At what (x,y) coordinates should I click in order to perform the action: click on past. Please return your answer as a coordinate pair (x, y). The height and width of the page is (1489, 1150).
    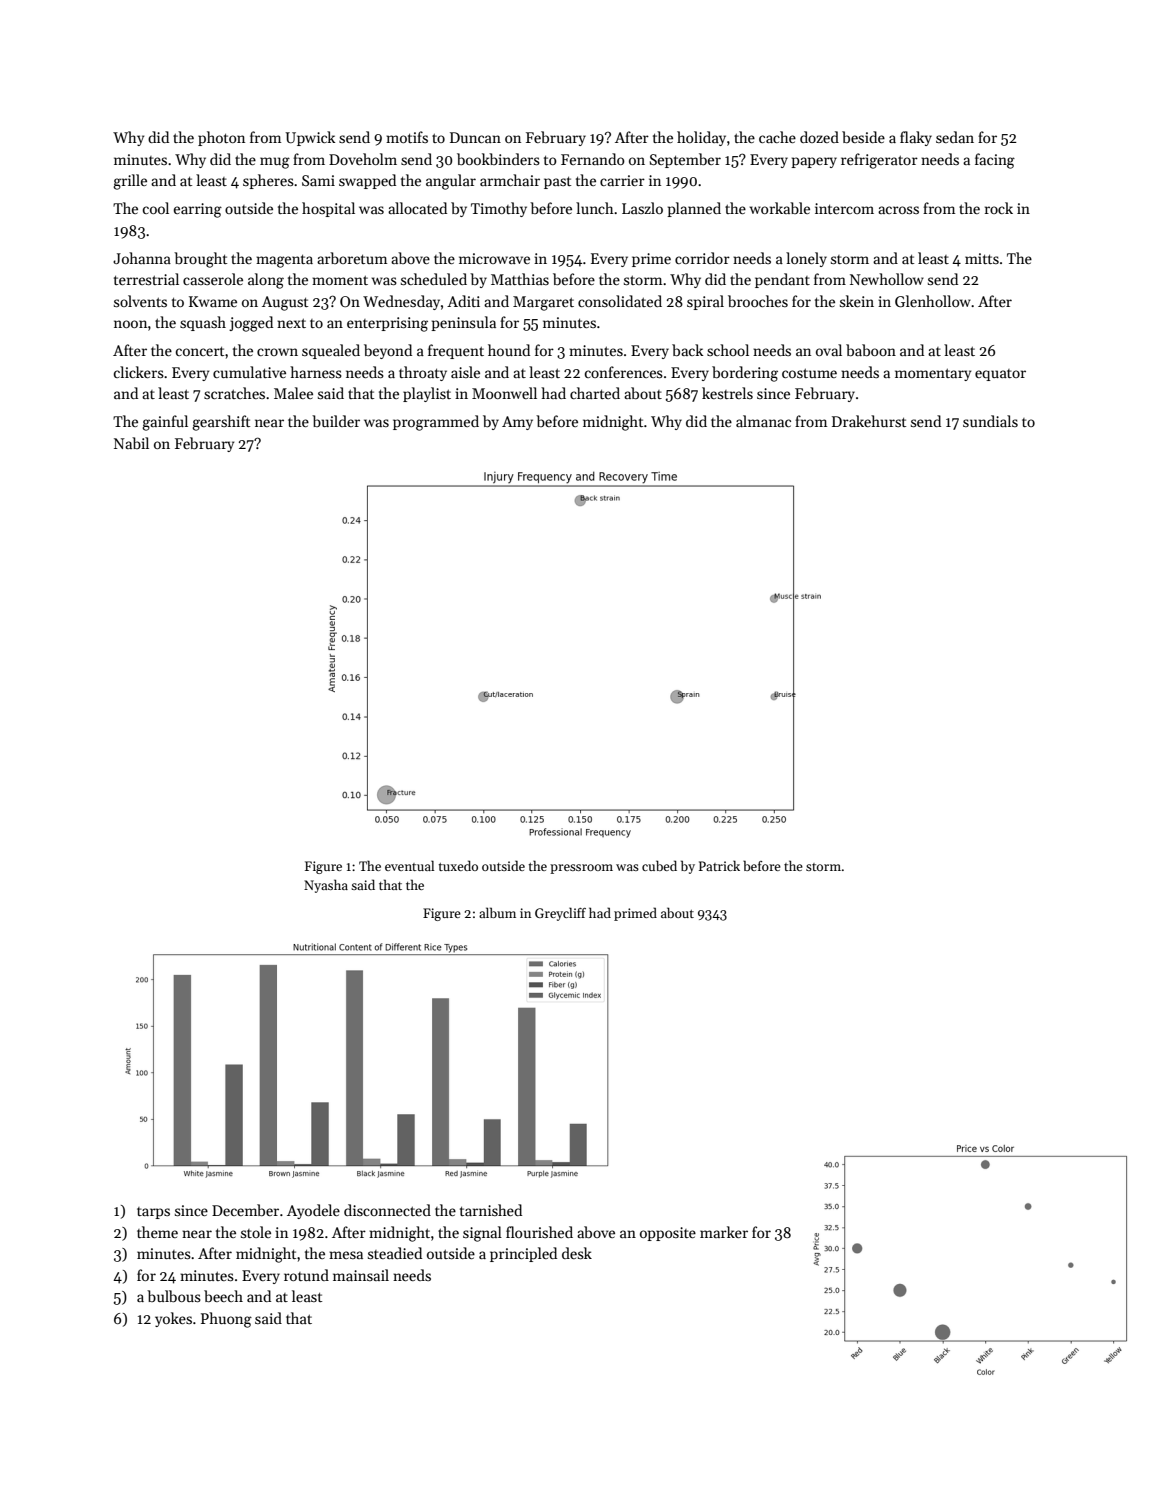
    Looking at the image, I should click on (557, 183).
